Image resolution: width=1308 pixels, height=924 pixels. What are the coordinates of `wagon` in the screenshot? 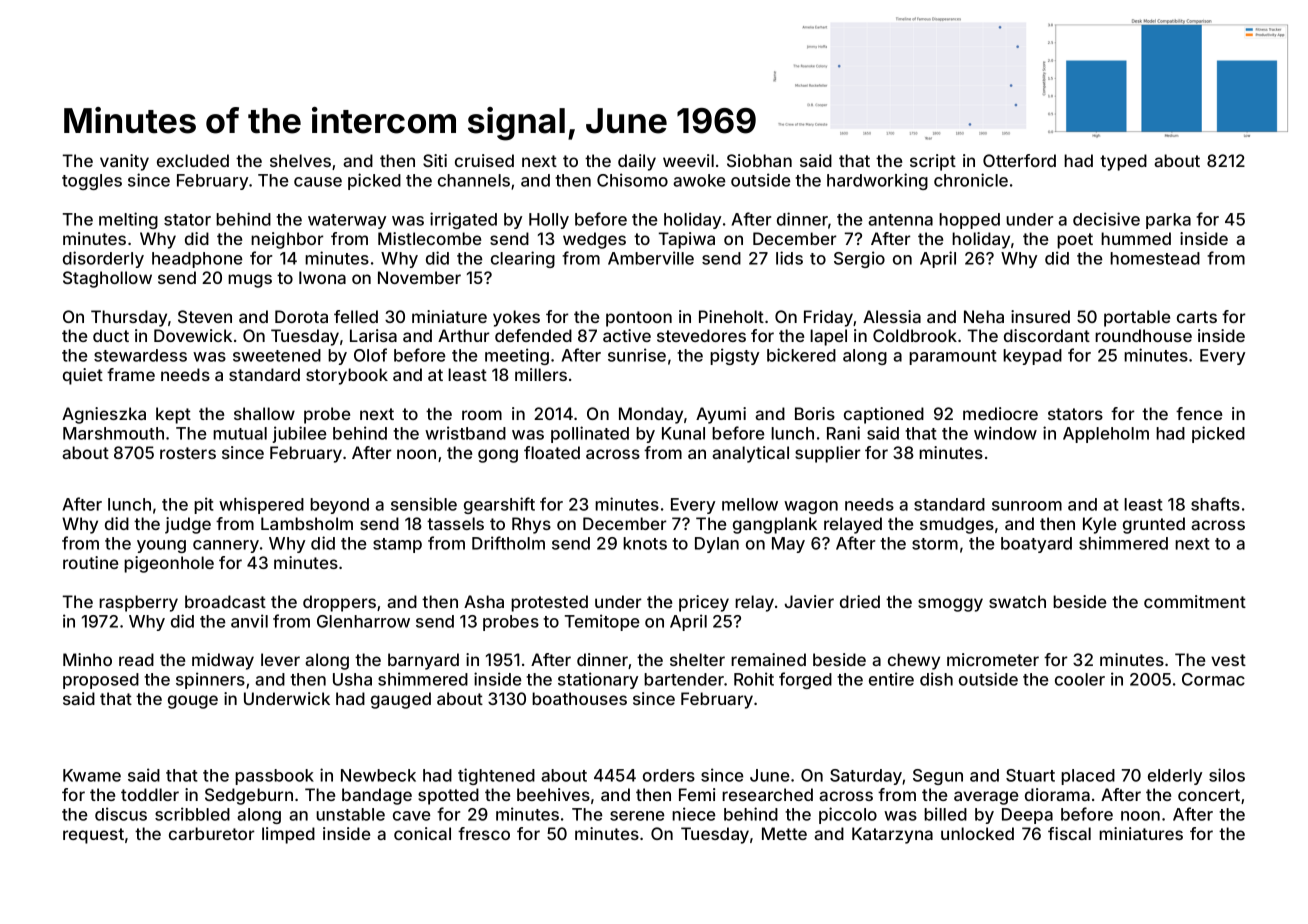 It's located at (811, 507).
